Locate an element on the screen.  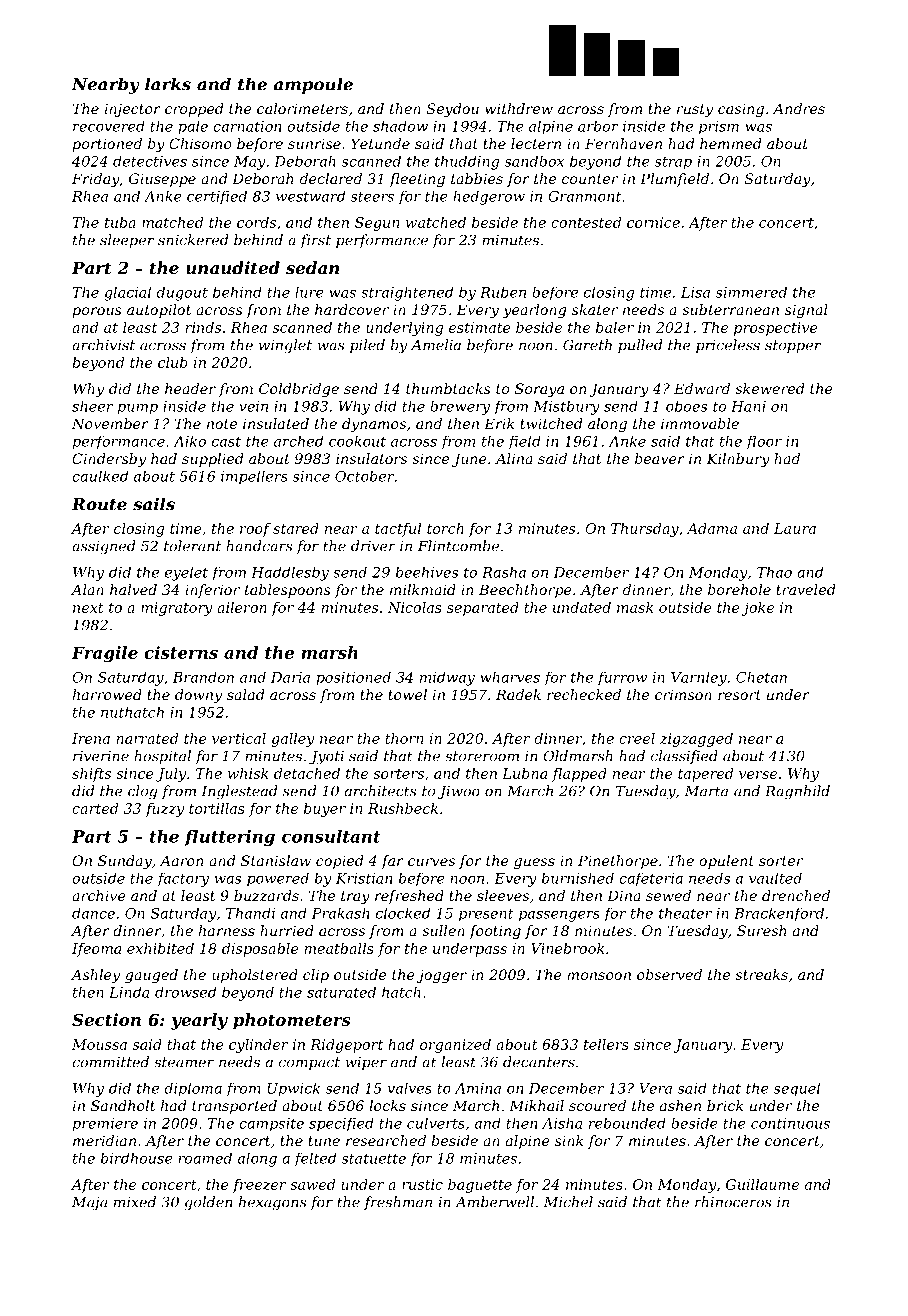
meatballs is located at coordinates (339, 948).
